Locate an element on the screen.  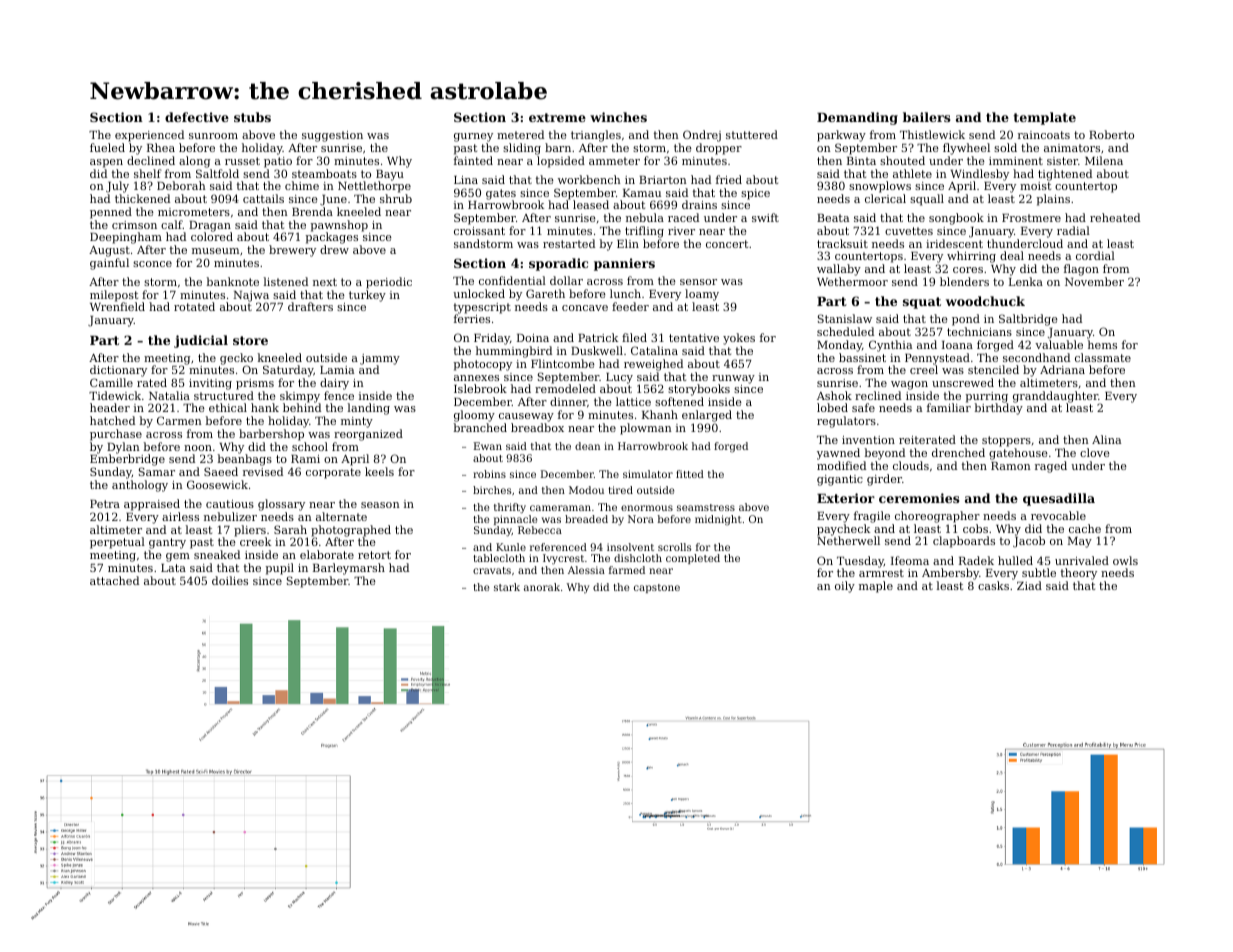
fragile is located at coordinates (872, 517).
